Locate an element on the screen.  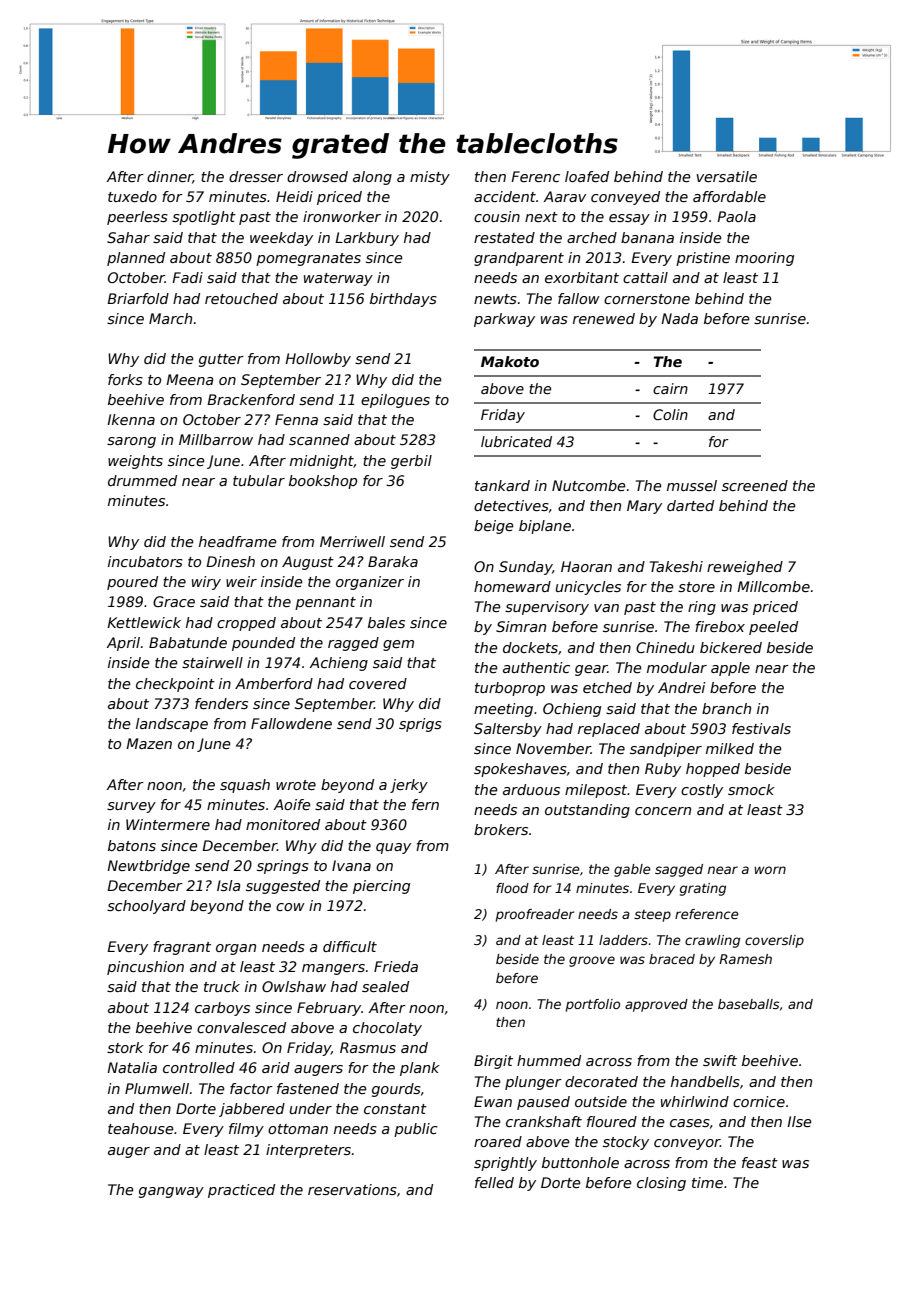
epilogues is located at coordinates (395, 401).
